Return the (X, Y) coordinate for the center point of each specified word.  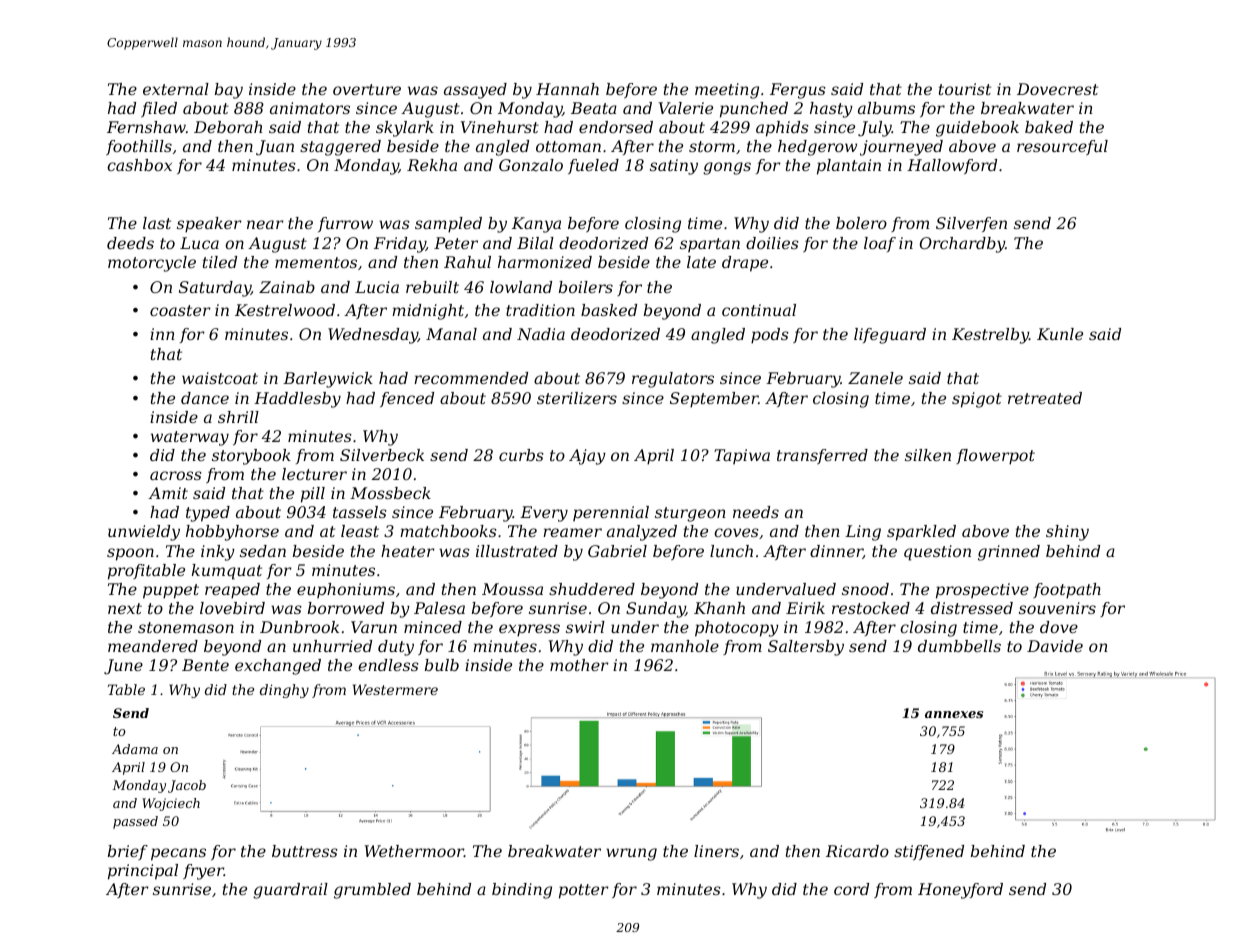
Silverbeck (382, 455)
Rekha (432, 165)
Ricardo (857, 851)
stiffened (929, 852)
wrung (631, 854)
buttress (305, 851)
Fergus (798, 91)
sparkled (921, 533)
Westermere (395, 689)
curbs (521, 455)
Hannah (567, 89)
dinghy (284, 691)
